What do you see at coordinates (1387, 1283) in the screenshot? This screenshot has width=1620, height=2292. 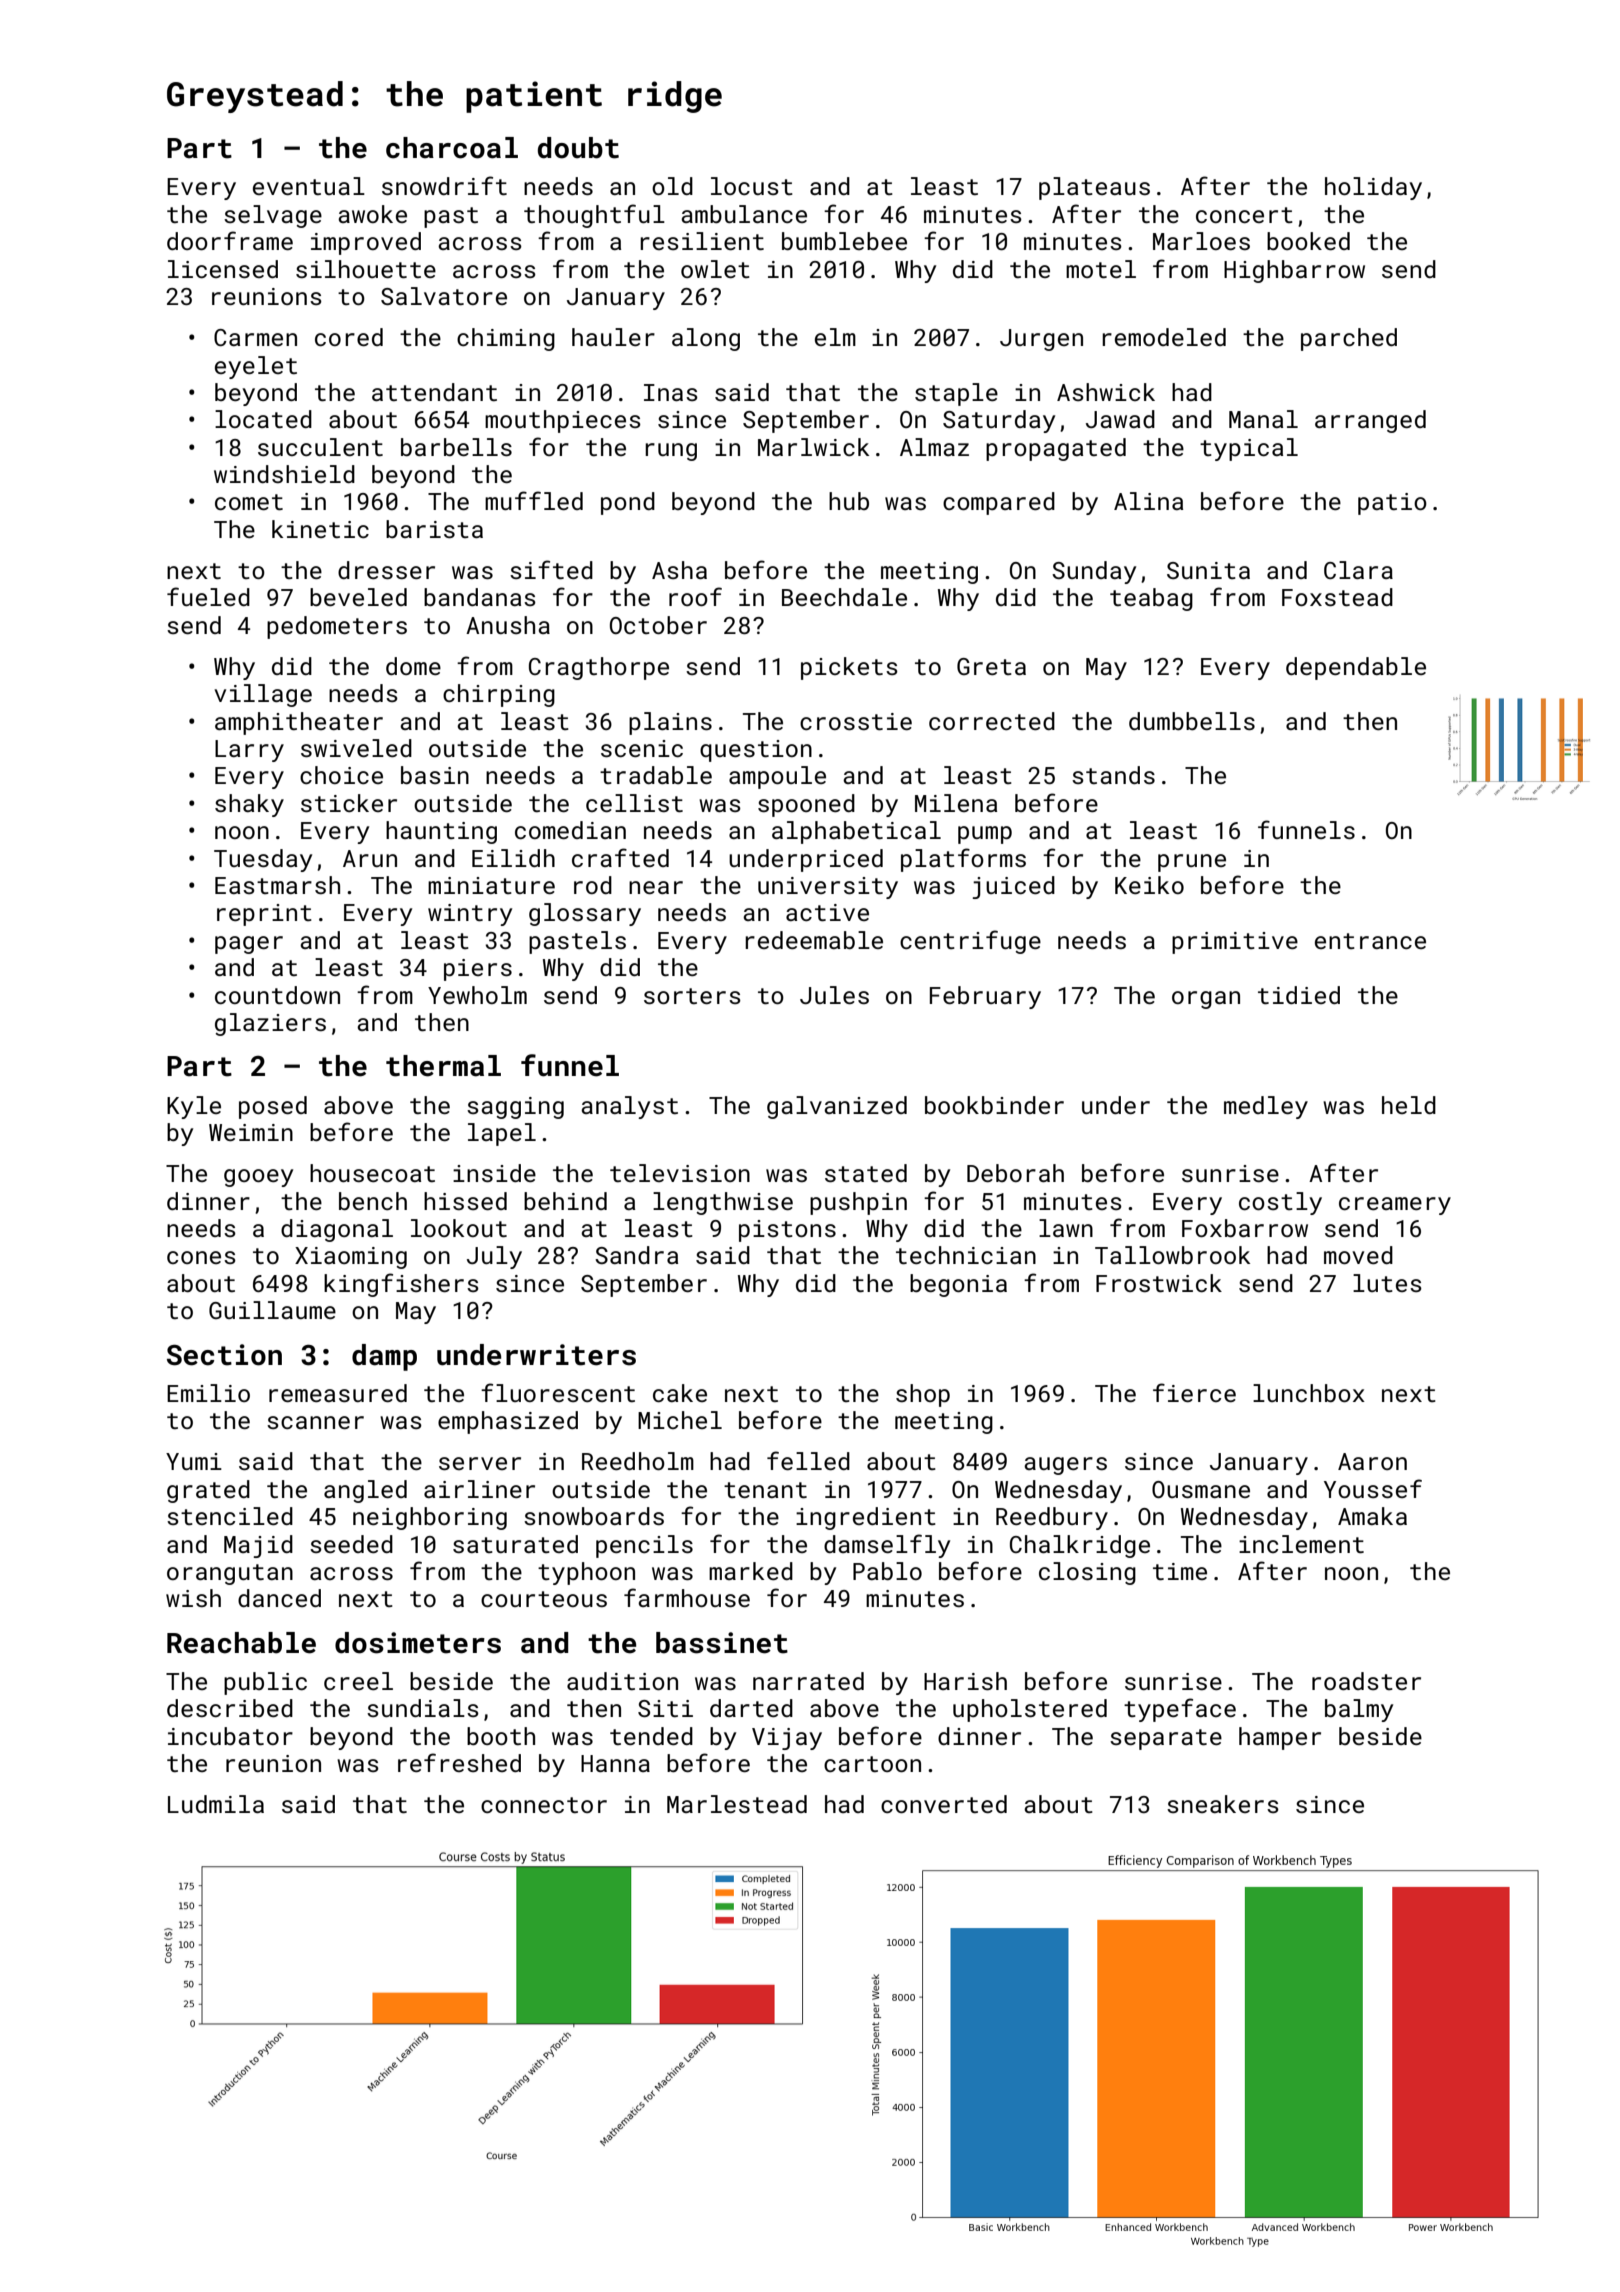 I see `lutes` at bounding box center [1387, 1283].
